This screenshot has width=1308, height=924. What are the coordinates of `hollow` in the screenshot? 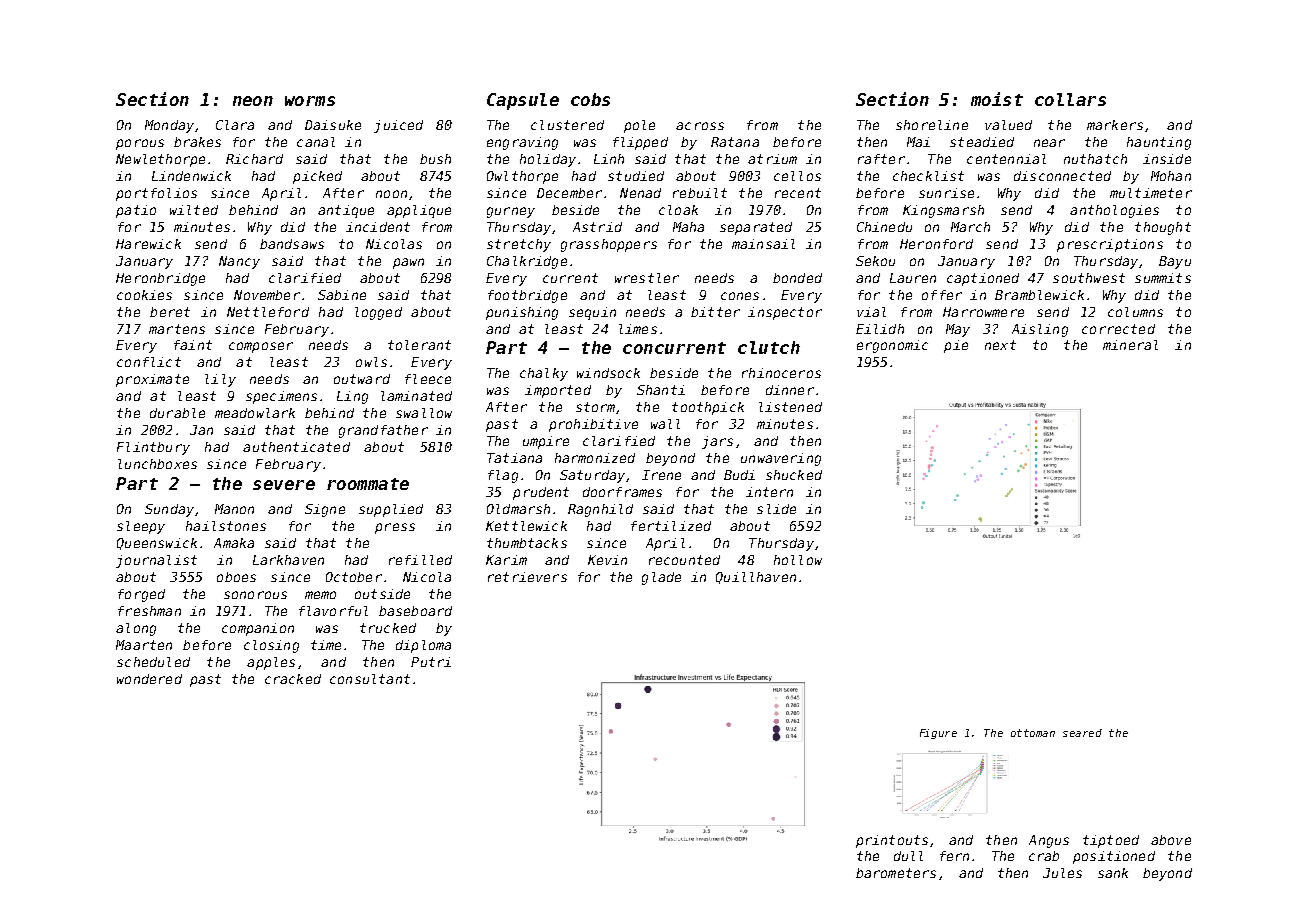 It's located at (798, 560).
